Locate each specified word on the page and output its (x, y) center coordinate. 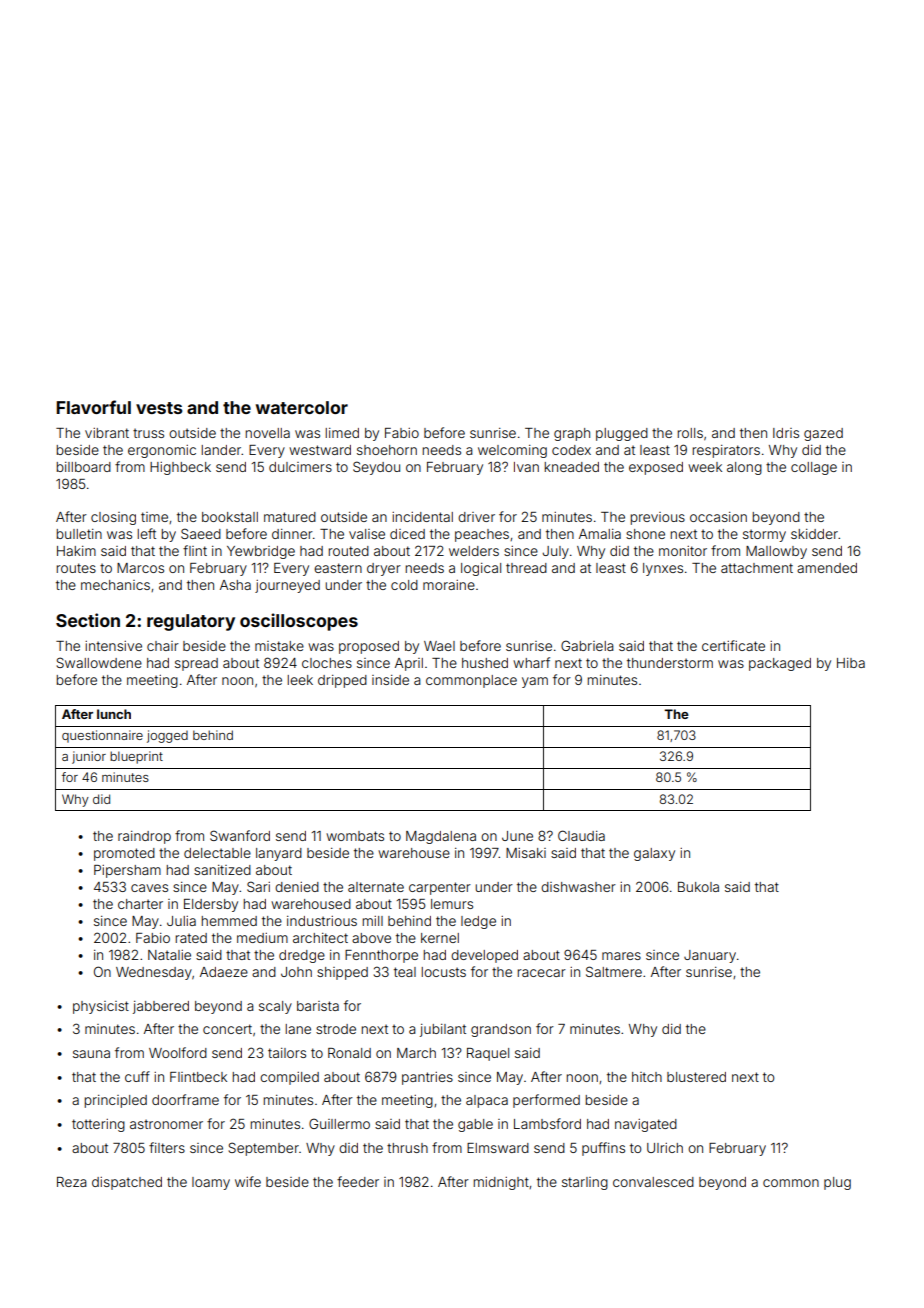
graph (572, 434)
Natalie (169, 955)
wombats (355, 836)
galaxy (654, 854)
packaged (780, 664)
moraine (449, 585)
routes (76, 568)
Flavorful (93, 407)
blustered (696, 1077)
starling (585, 1183)
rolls (690, 433)
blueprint (136, 757)
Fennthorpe (381, 956)
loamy (211, 1183)
